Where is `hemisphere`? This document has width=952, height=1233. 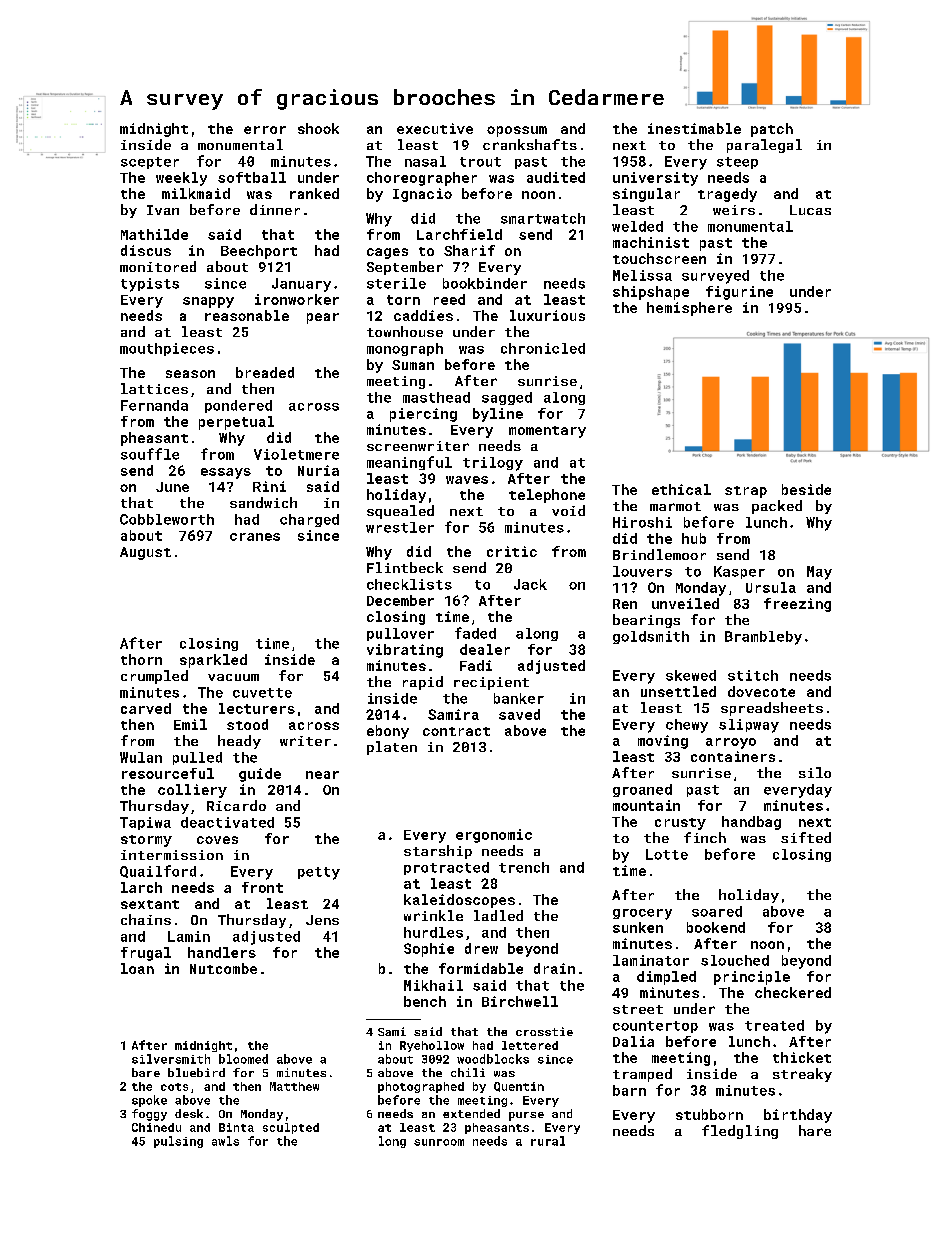 hemisphere is located at coordinates (689, 309).
